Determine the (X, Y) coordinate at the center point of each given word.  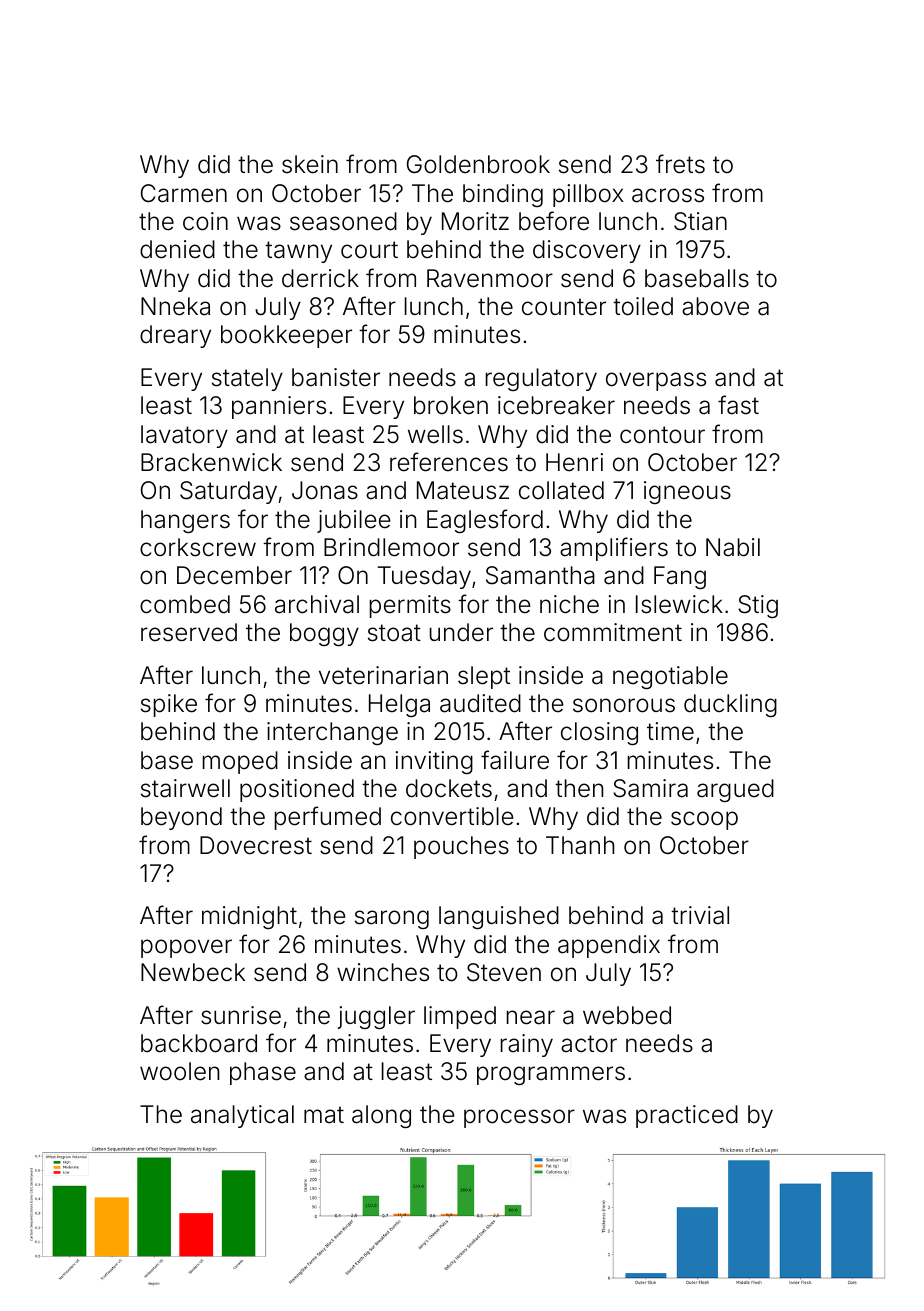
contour (662, 435)
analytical (242, 1116)
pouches (461, 847)
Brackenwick (211, 462)
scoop (704, 820)
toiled (643, 306)
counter (564, 307)
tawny (298, 252)
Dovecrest (256, 845)
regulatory (541, 379)
